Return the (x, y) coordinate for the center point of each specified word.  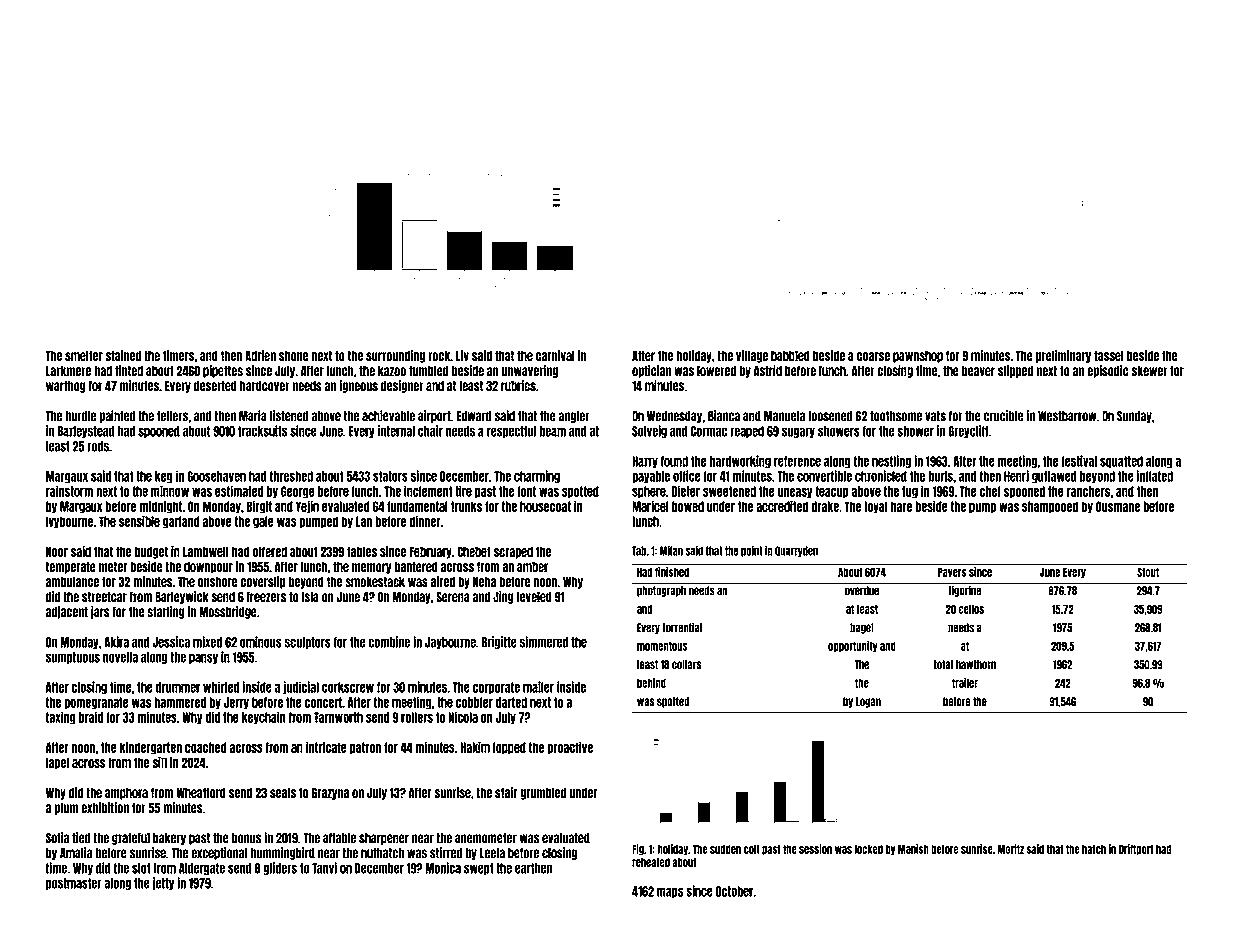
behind (651, 683)
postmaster (74, 884)
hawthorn (976, 665)
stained (123, 355)
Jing (503, 597)
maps (670, 892)
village (752, 356)
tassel (1109, 355)
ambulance (72, 581)
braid (91, 717)
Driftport (1136, 849)
